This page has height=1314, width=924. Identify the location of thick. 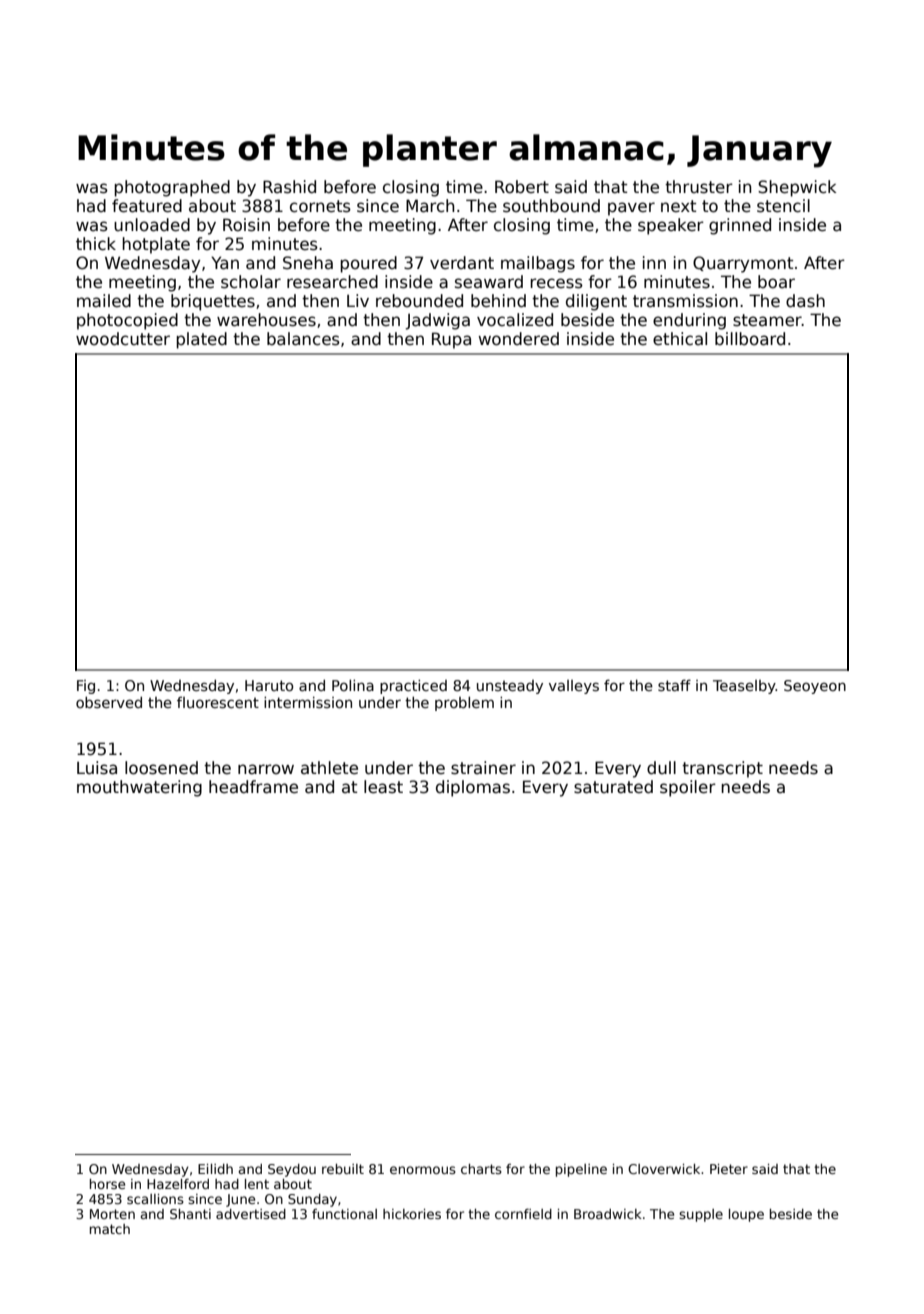
(96, 244).
